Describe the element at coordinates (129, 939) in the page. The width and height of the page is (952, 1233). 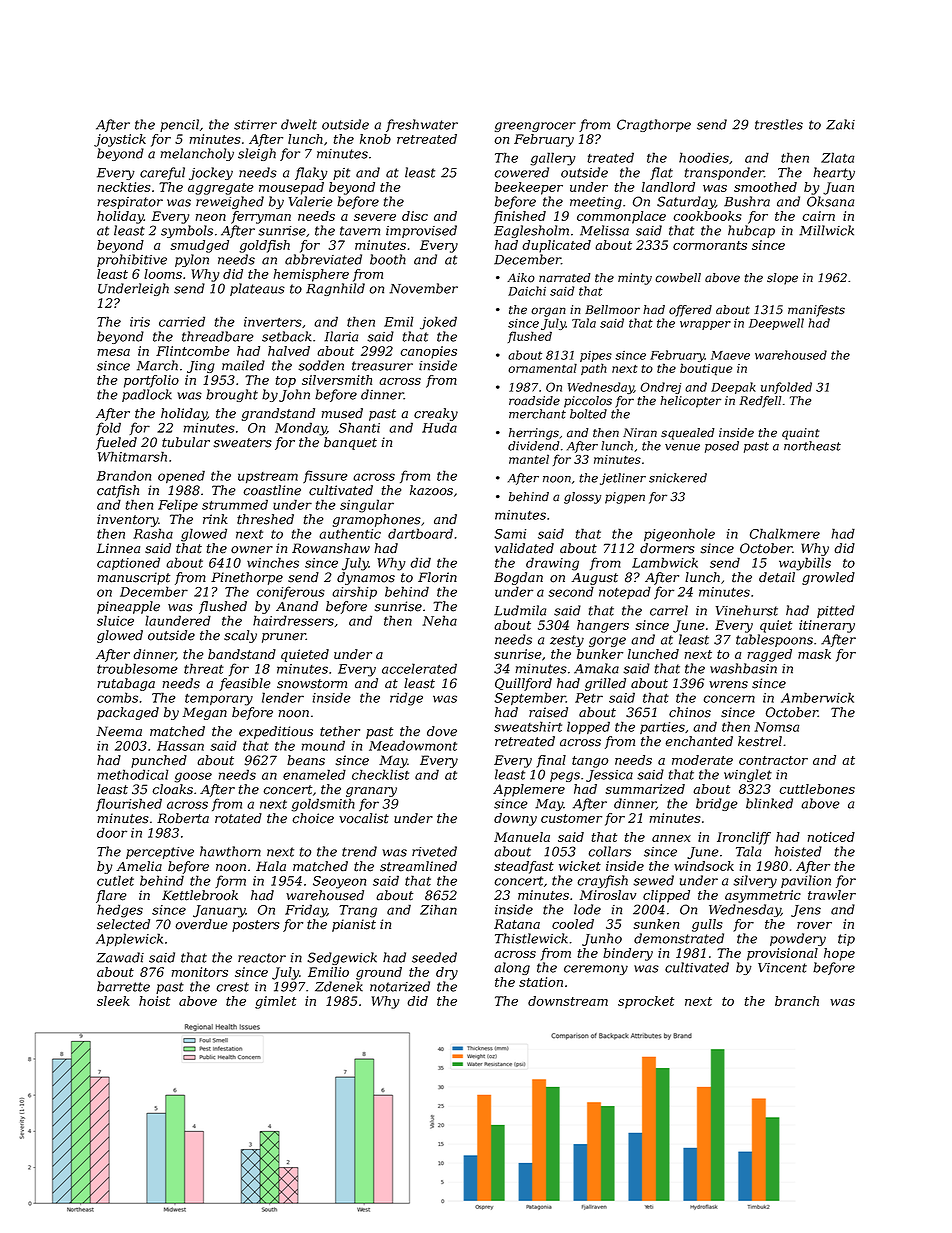
I see `Applewick` at that location.
